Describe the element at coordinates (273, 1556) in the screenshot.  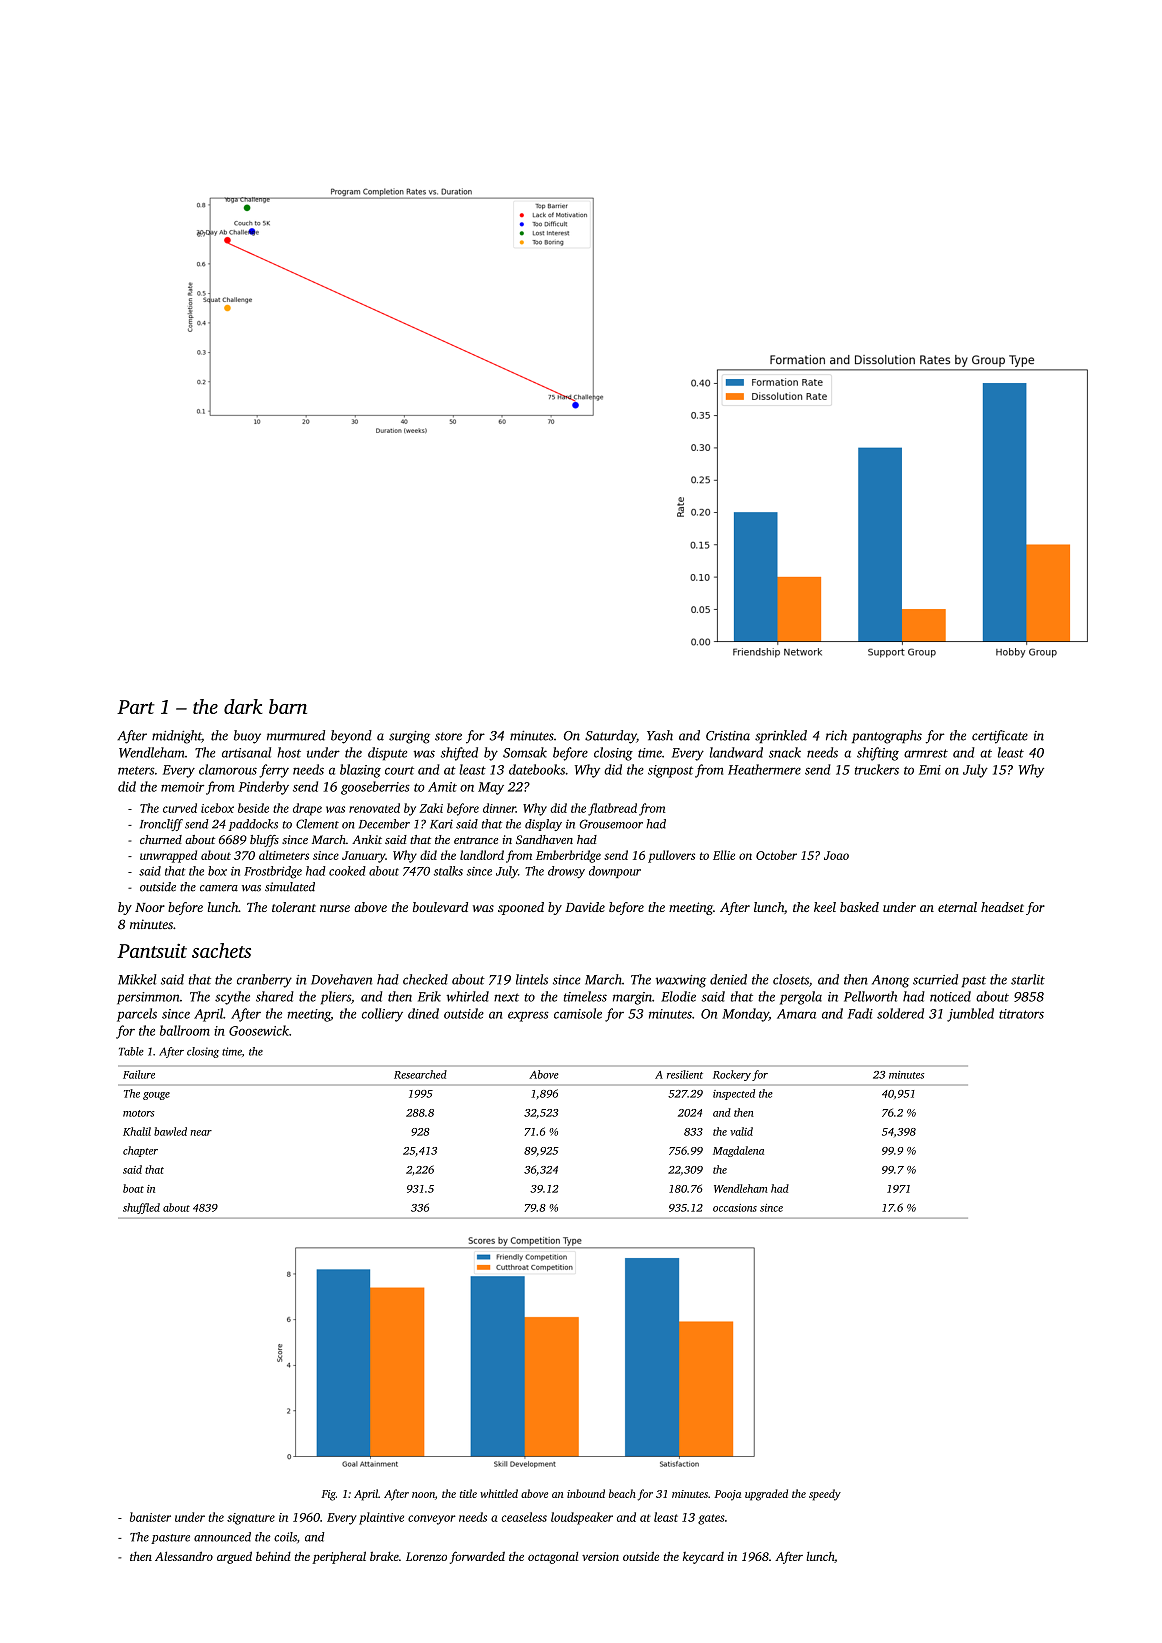
I see `behind` at that location.
